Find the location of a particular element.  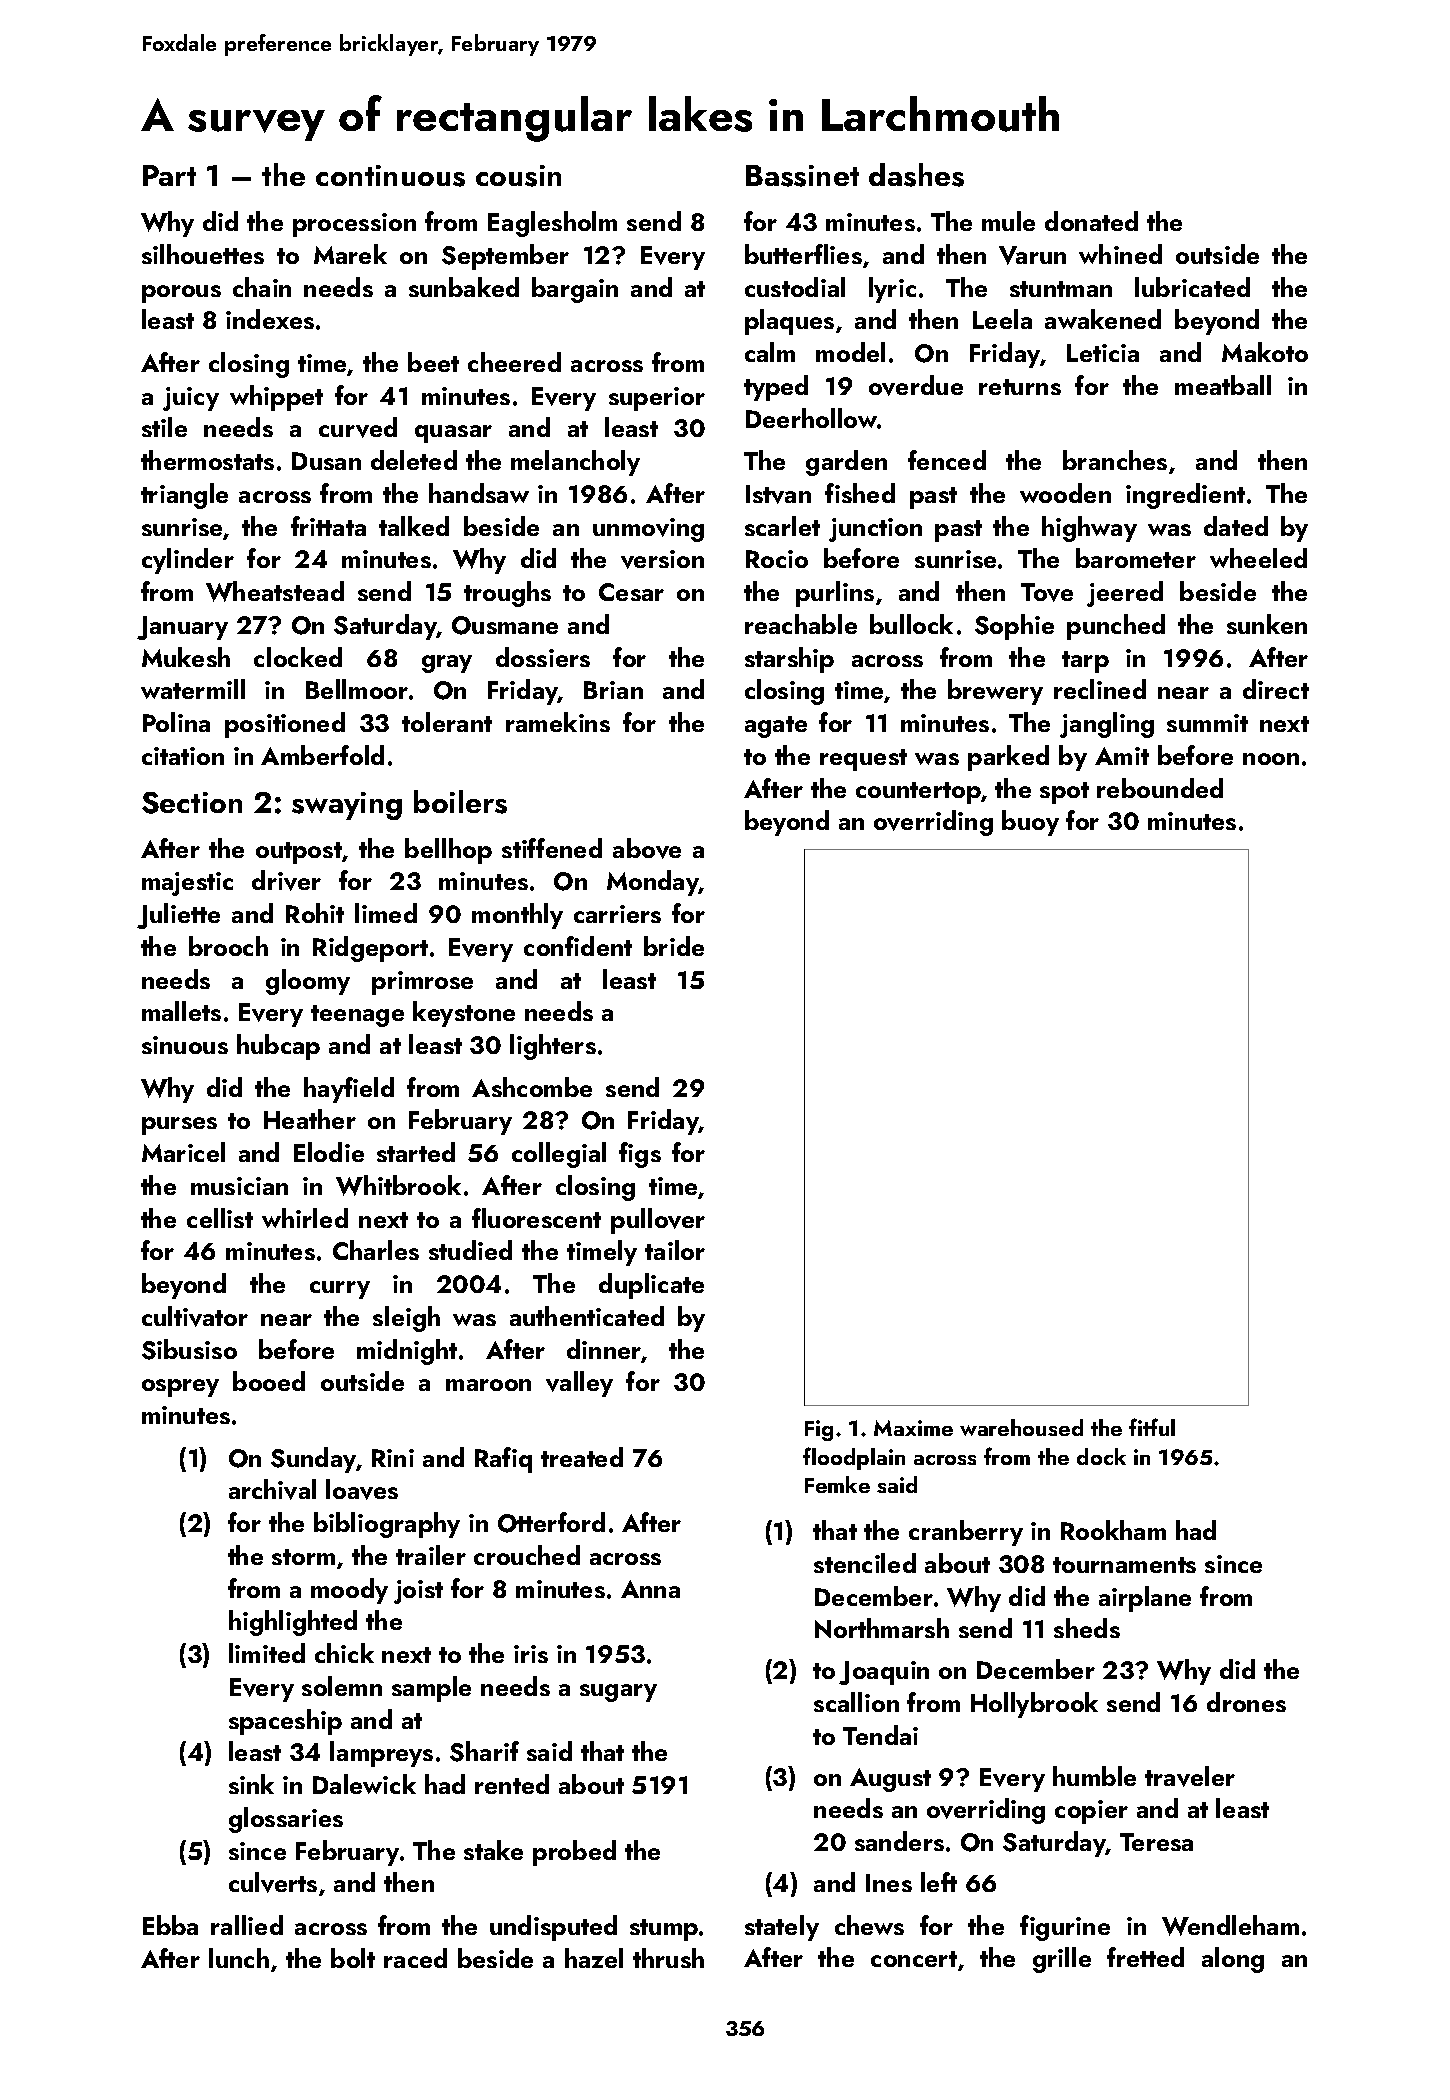

gray is located at coordinates (447, 664).
